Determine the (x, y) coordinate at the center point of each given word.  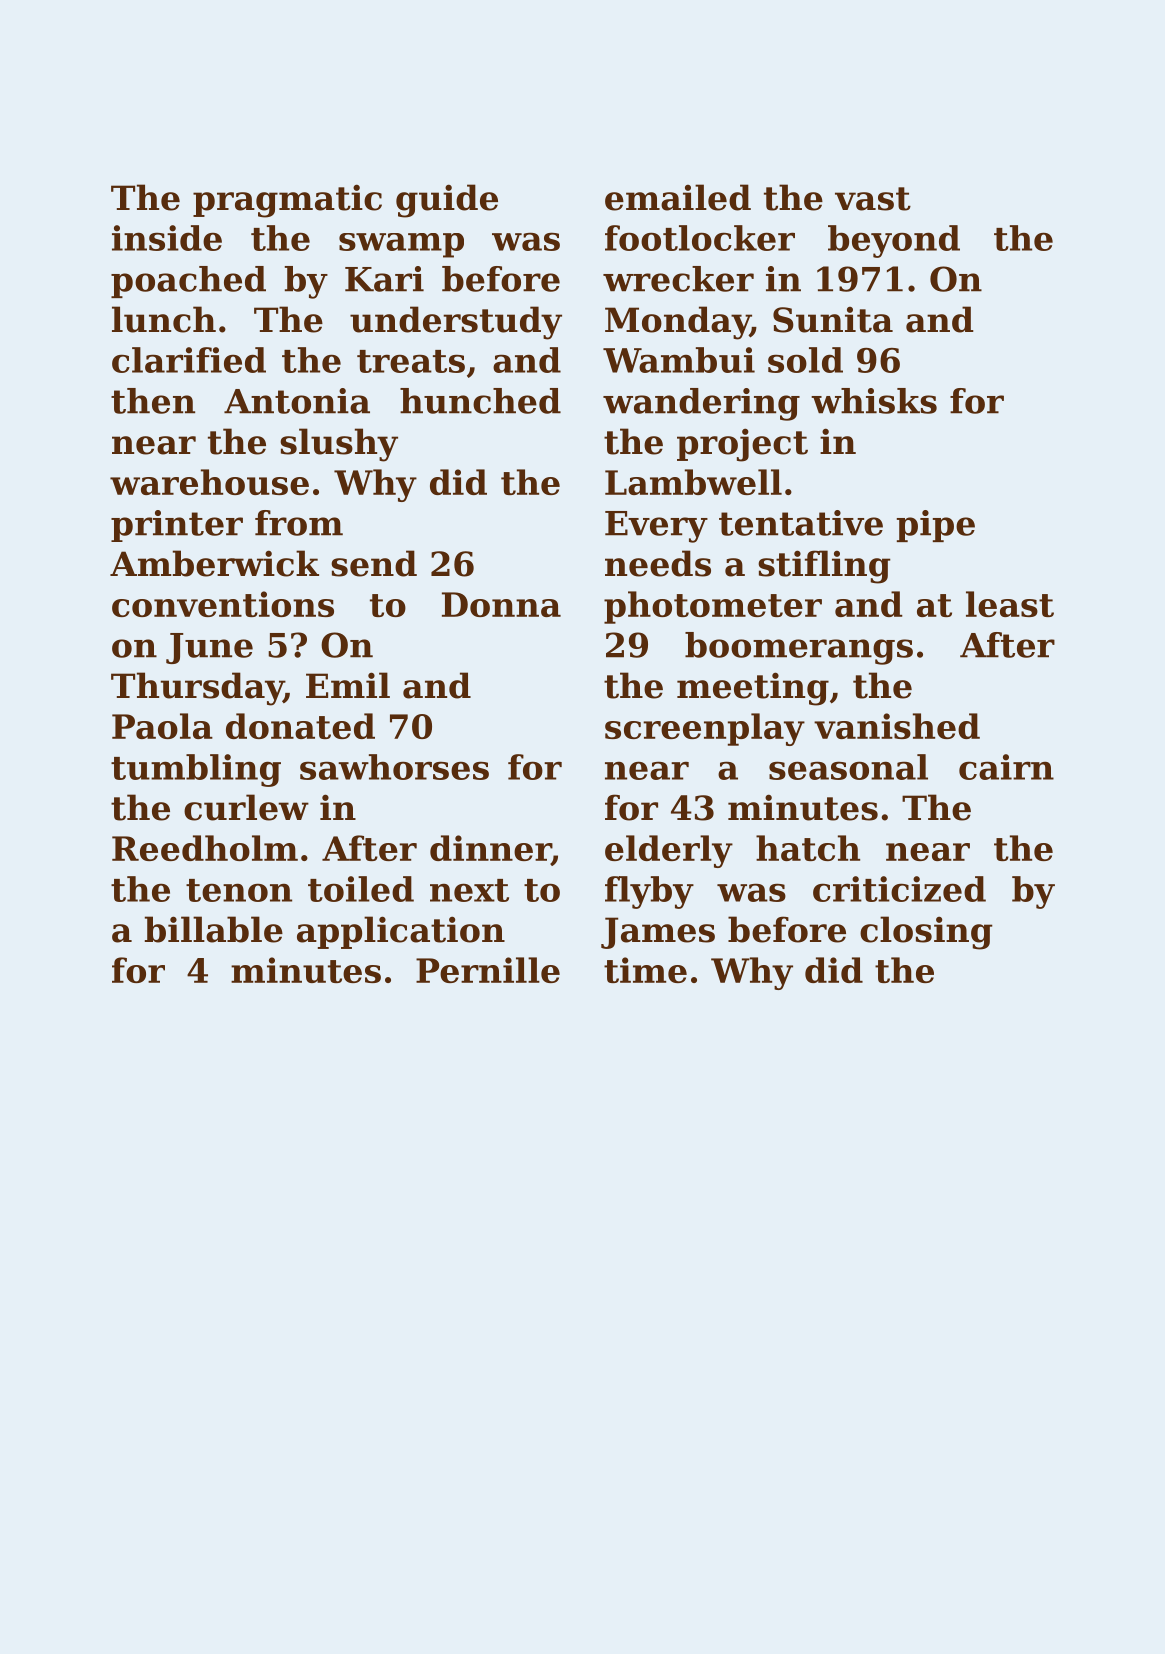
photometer (713, 607)
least (1010, 604)
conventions (223, 604)
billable (214, 929)
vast (873, 199)
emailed (678, 197)
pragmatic (287, 201)
